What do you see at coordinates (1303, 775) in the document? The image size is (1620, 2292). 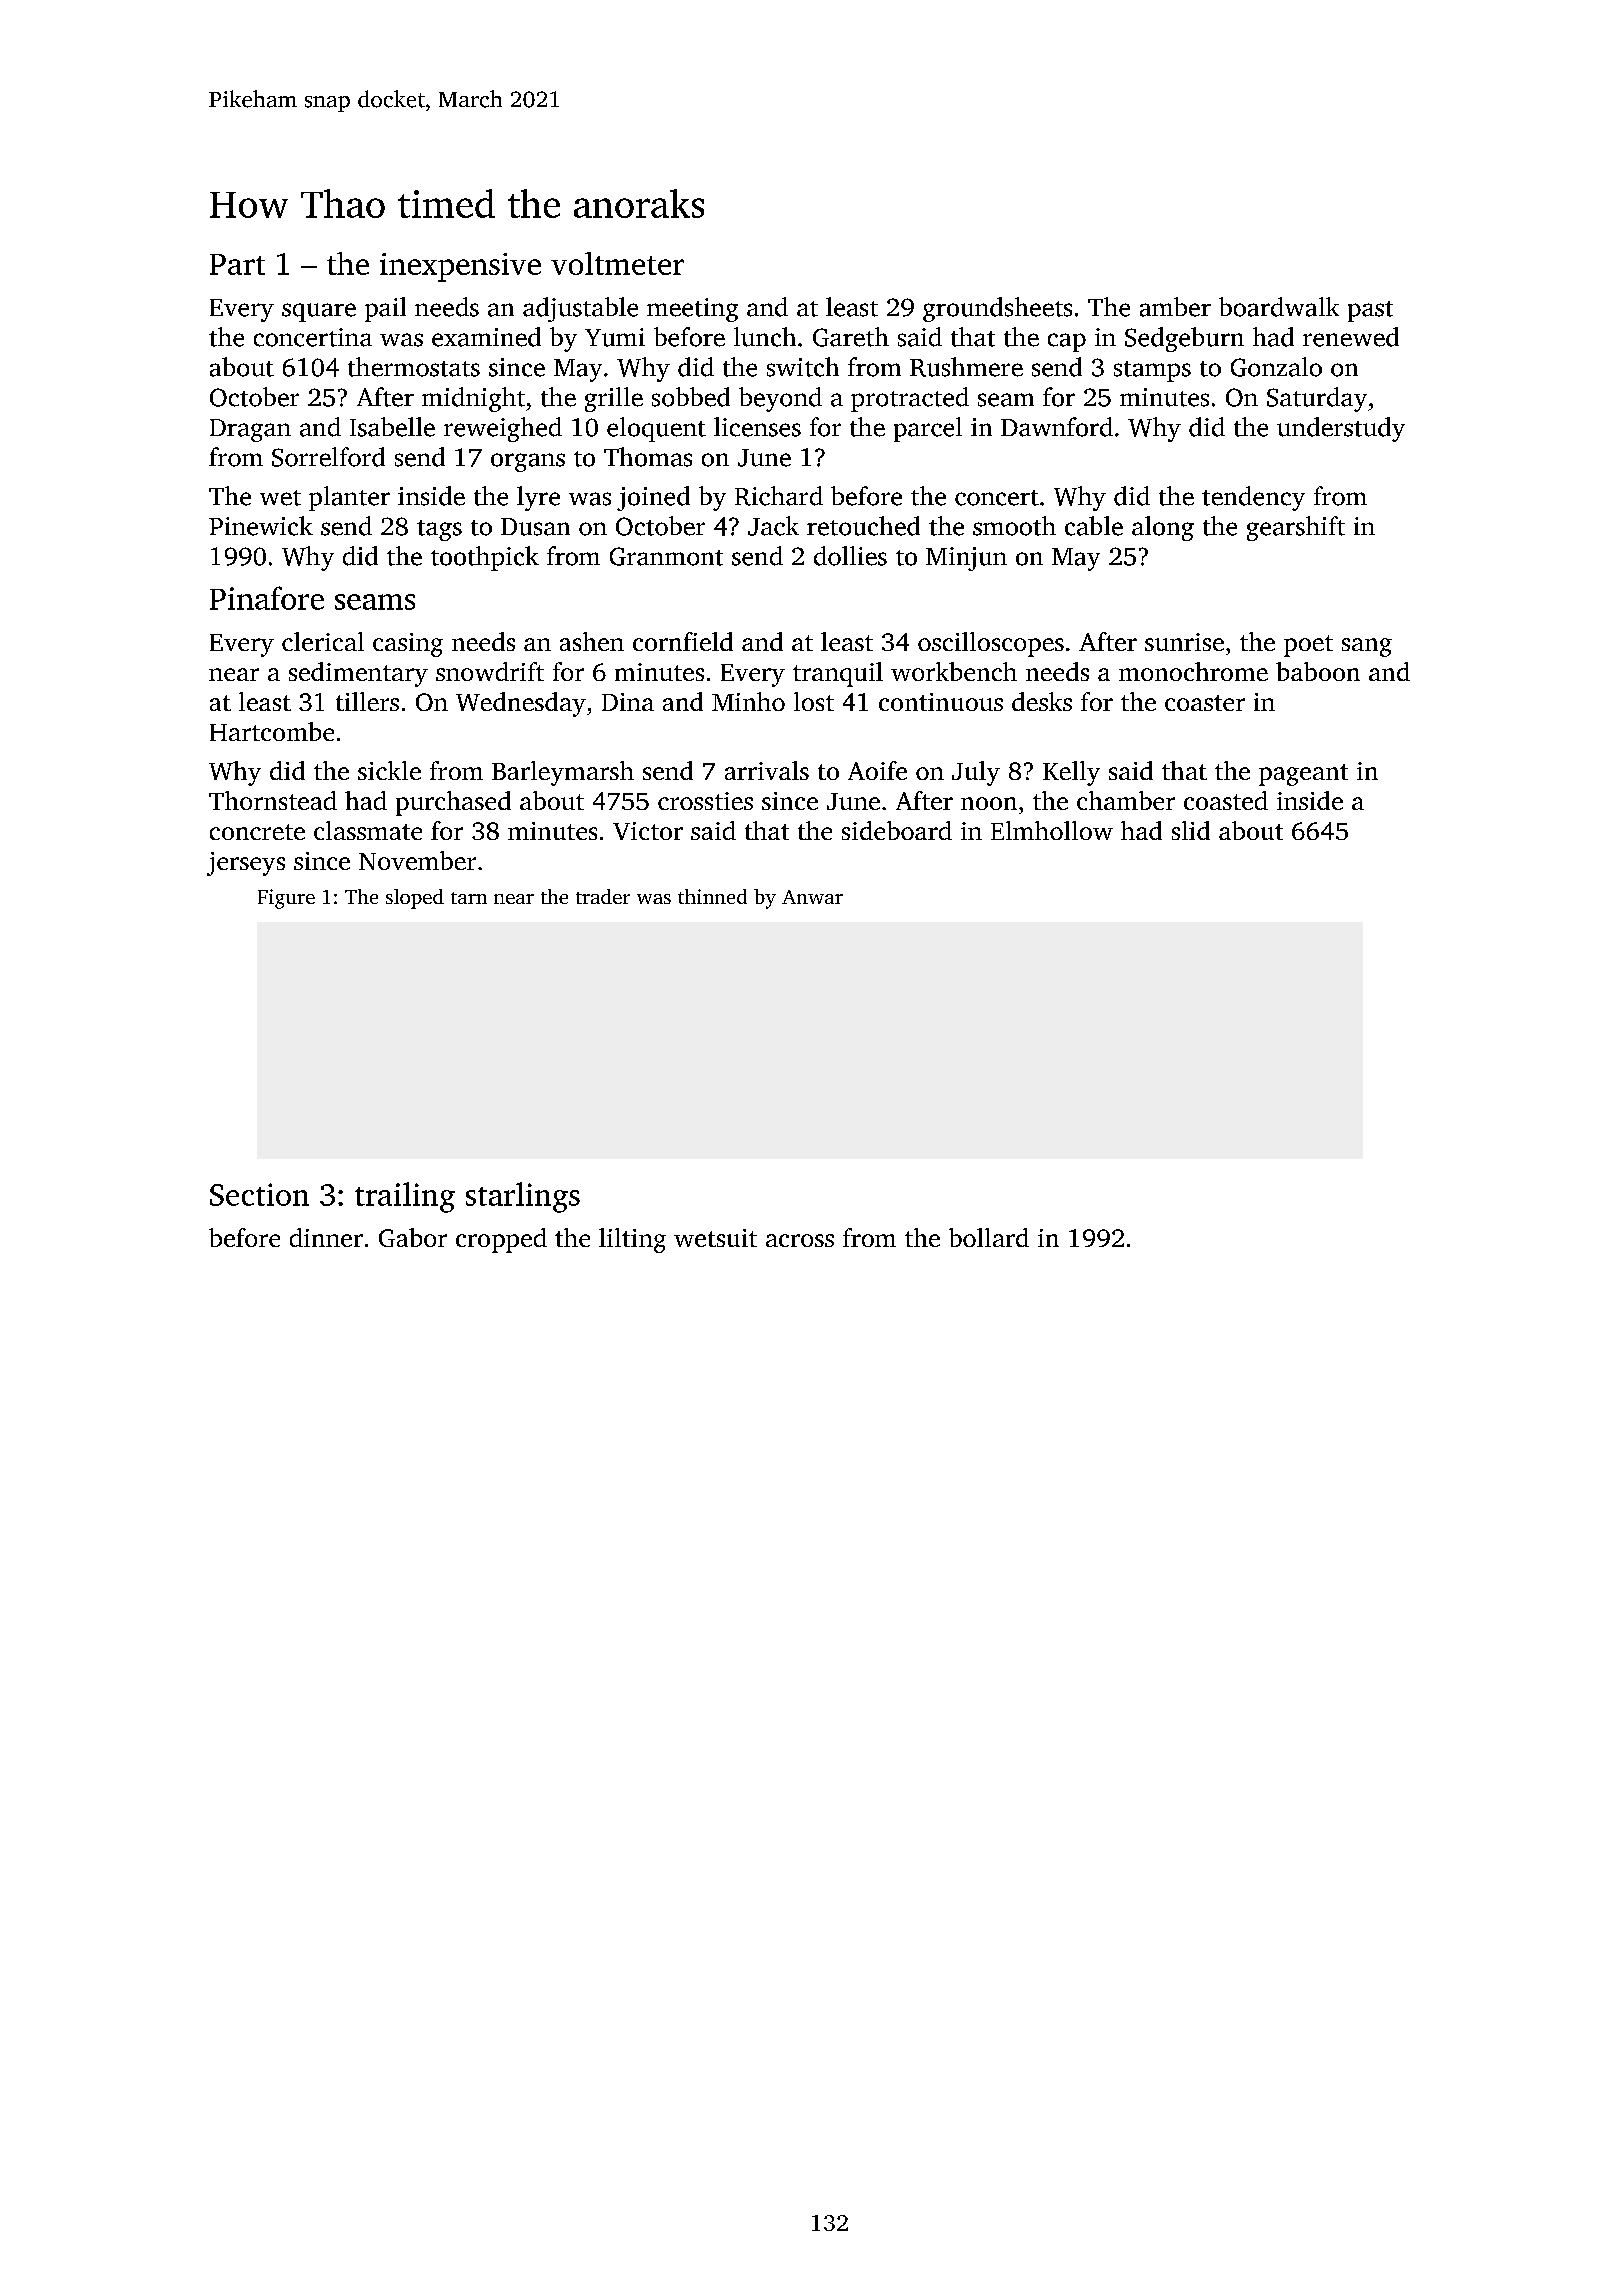 I see `pageant` at bounding box center [1303, 775].
